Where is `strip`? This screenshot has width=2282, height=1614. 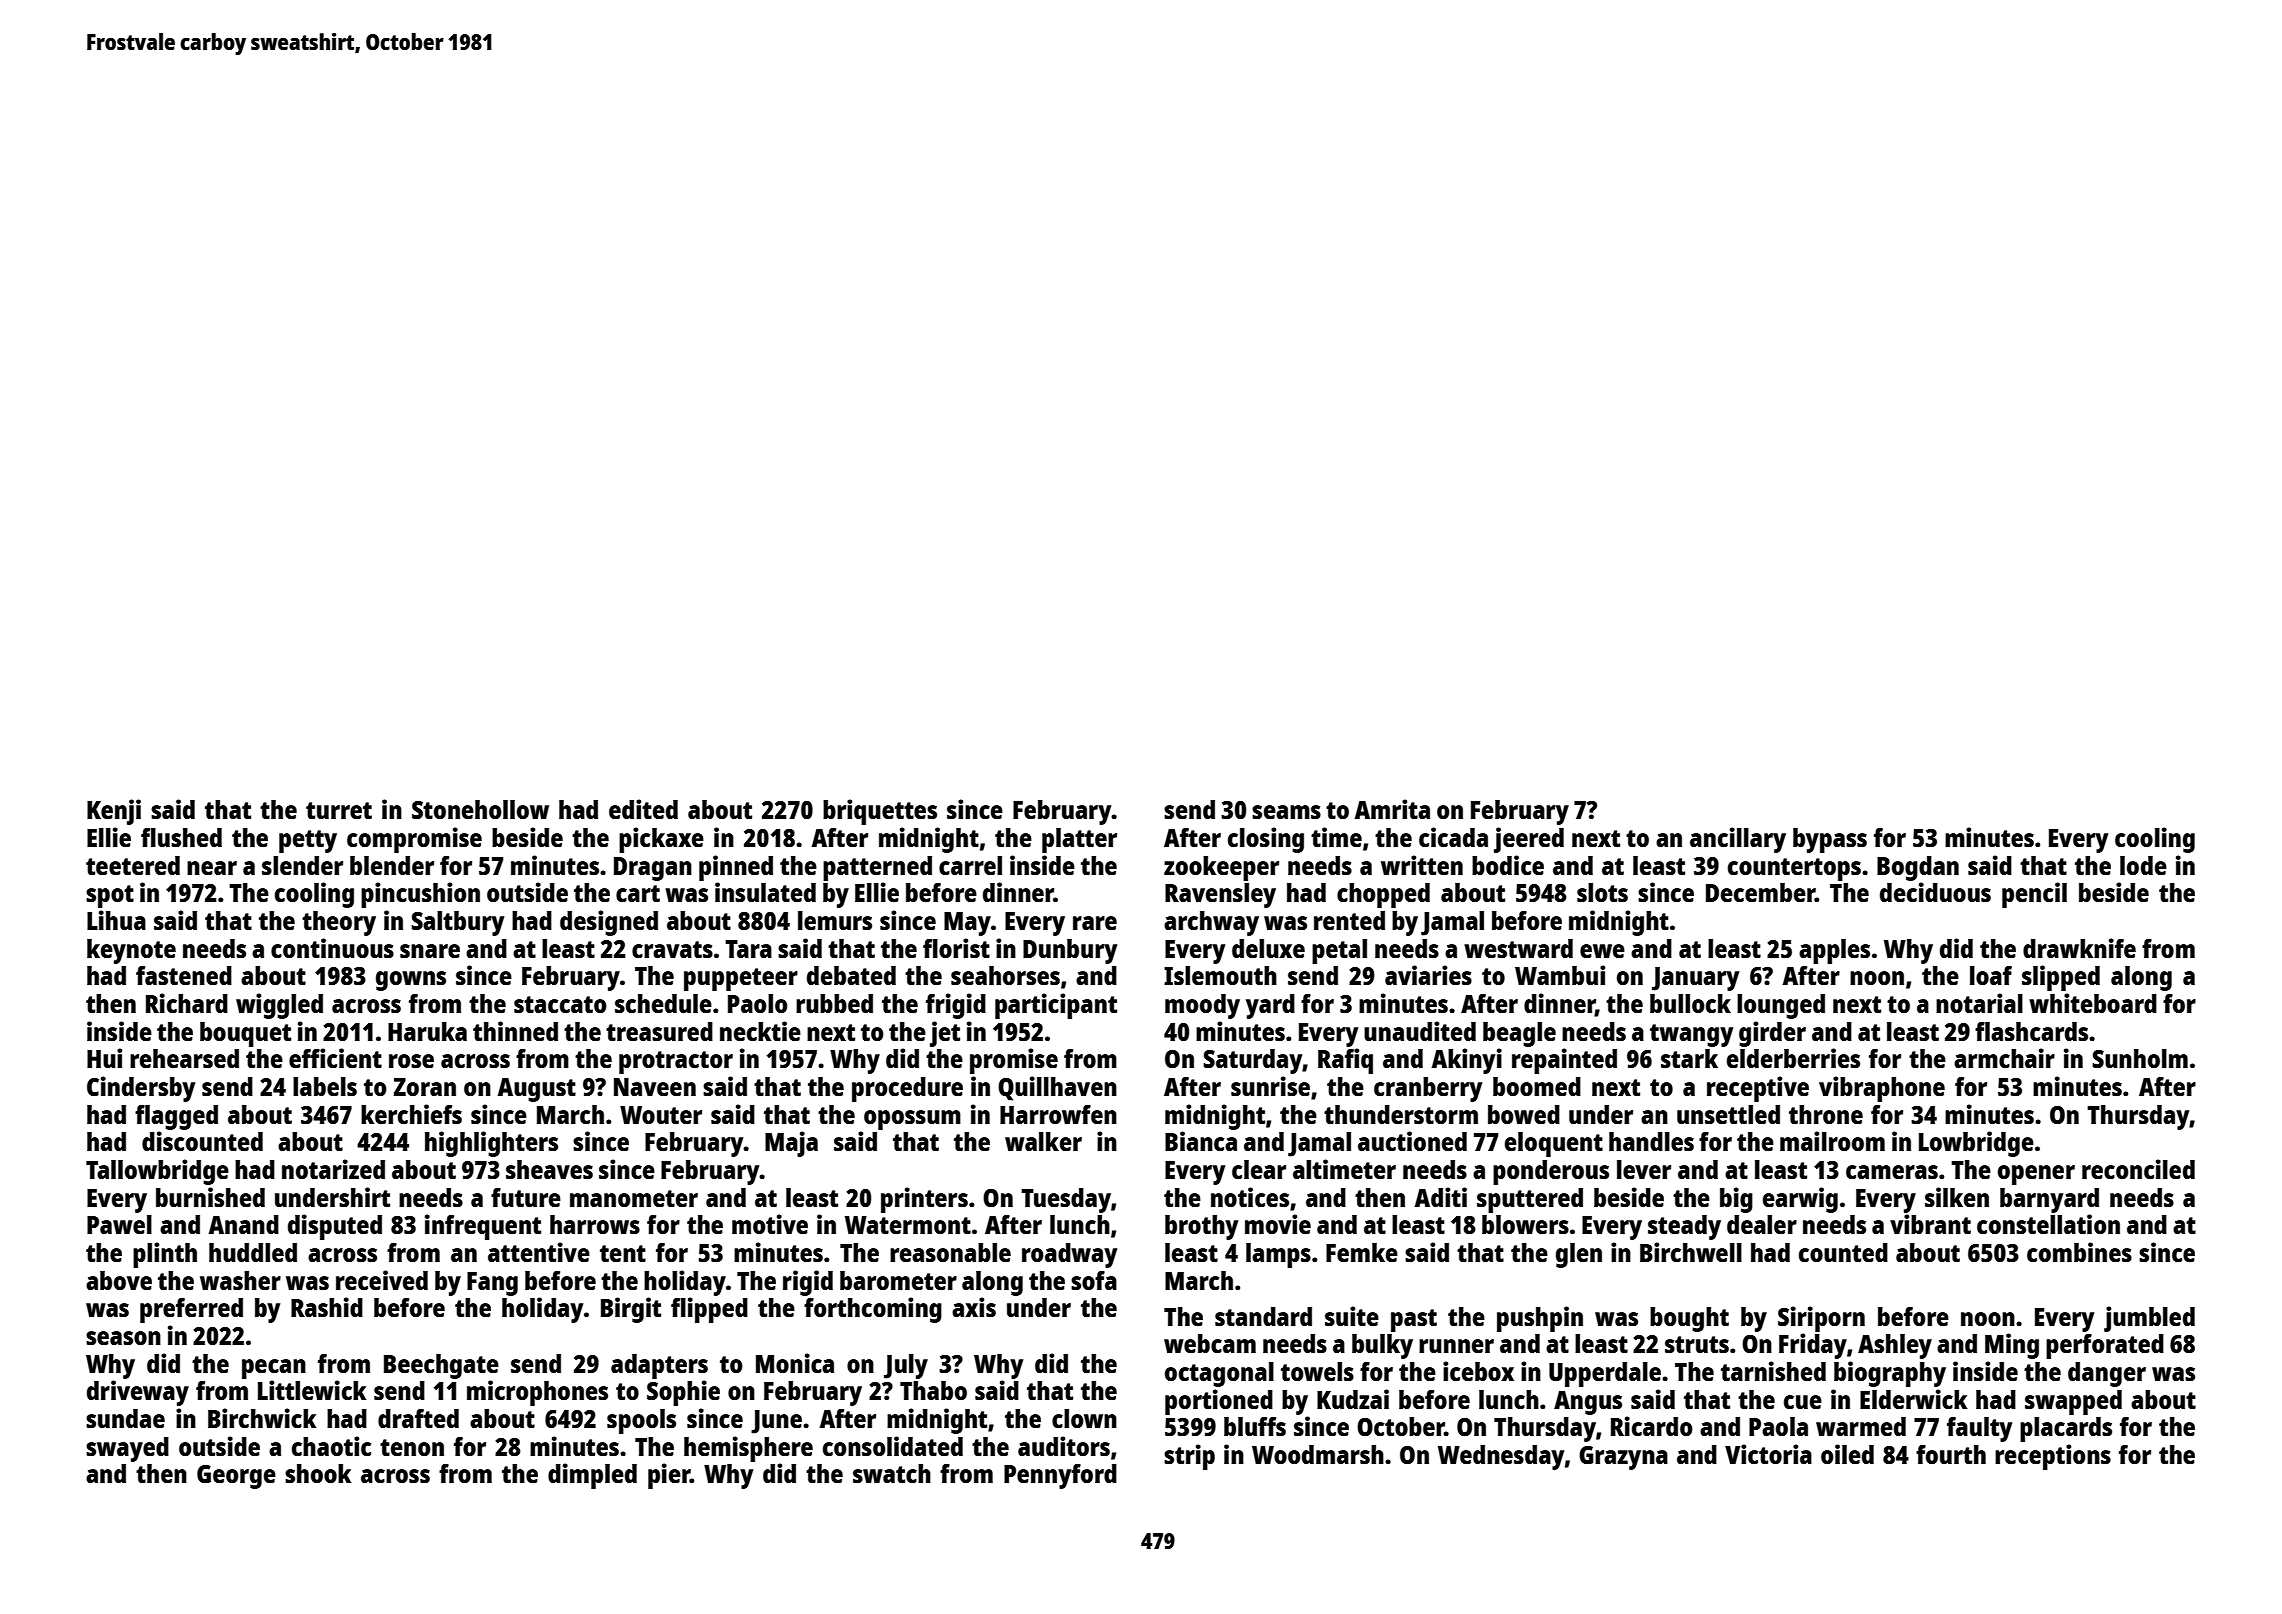
strip is located at coordinates (1189, 1457).
